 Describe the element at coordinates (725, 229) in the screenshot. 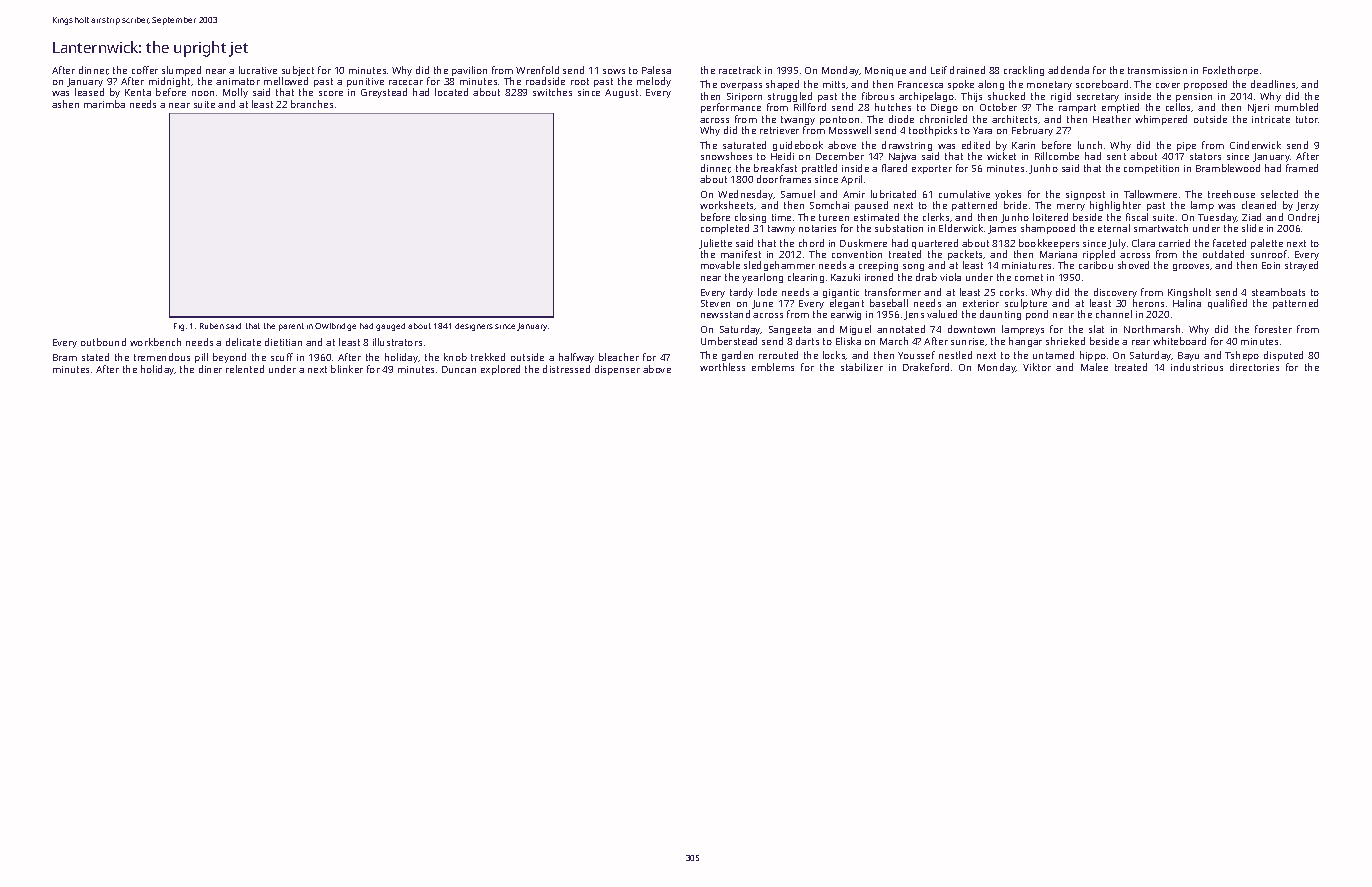

I see `completed` at that location.
